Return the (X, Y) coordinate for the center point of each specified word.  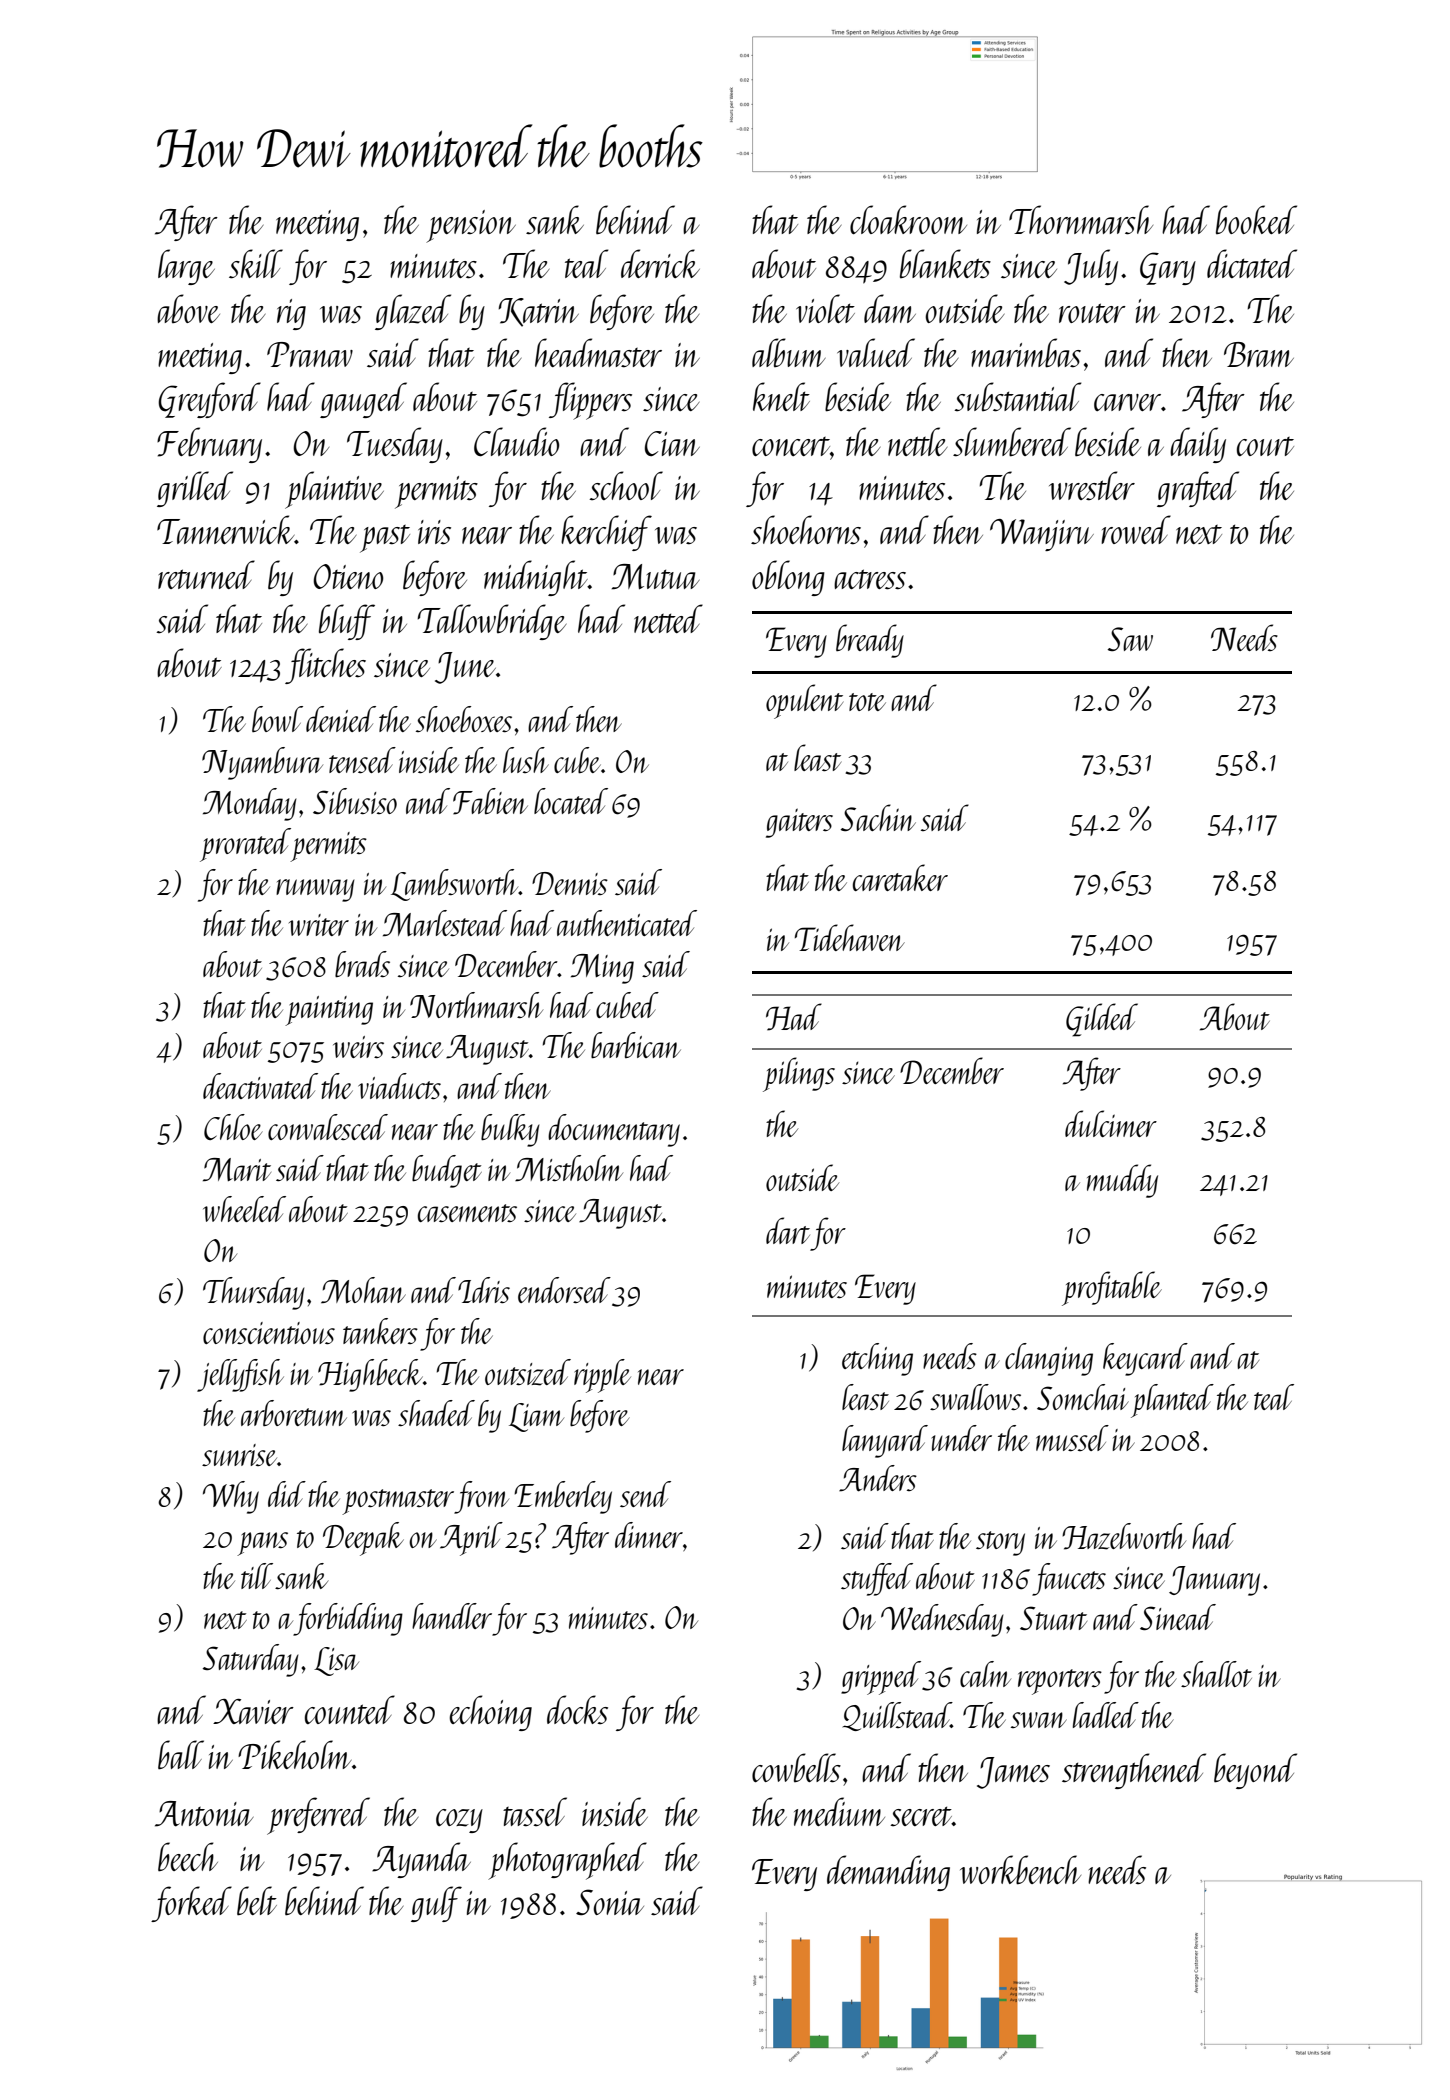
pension (471, 226)
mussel (1072, 1438)
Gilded (1102, 1020)
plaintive (334, 490)
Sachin (878, 817)
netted (668, 618)
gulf (436, 1904)
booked (1256, 219)
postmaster (398, 1502)
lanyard (885, 1441)
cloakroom (908, 219)
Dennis (570, 883)
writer (319, 925)
